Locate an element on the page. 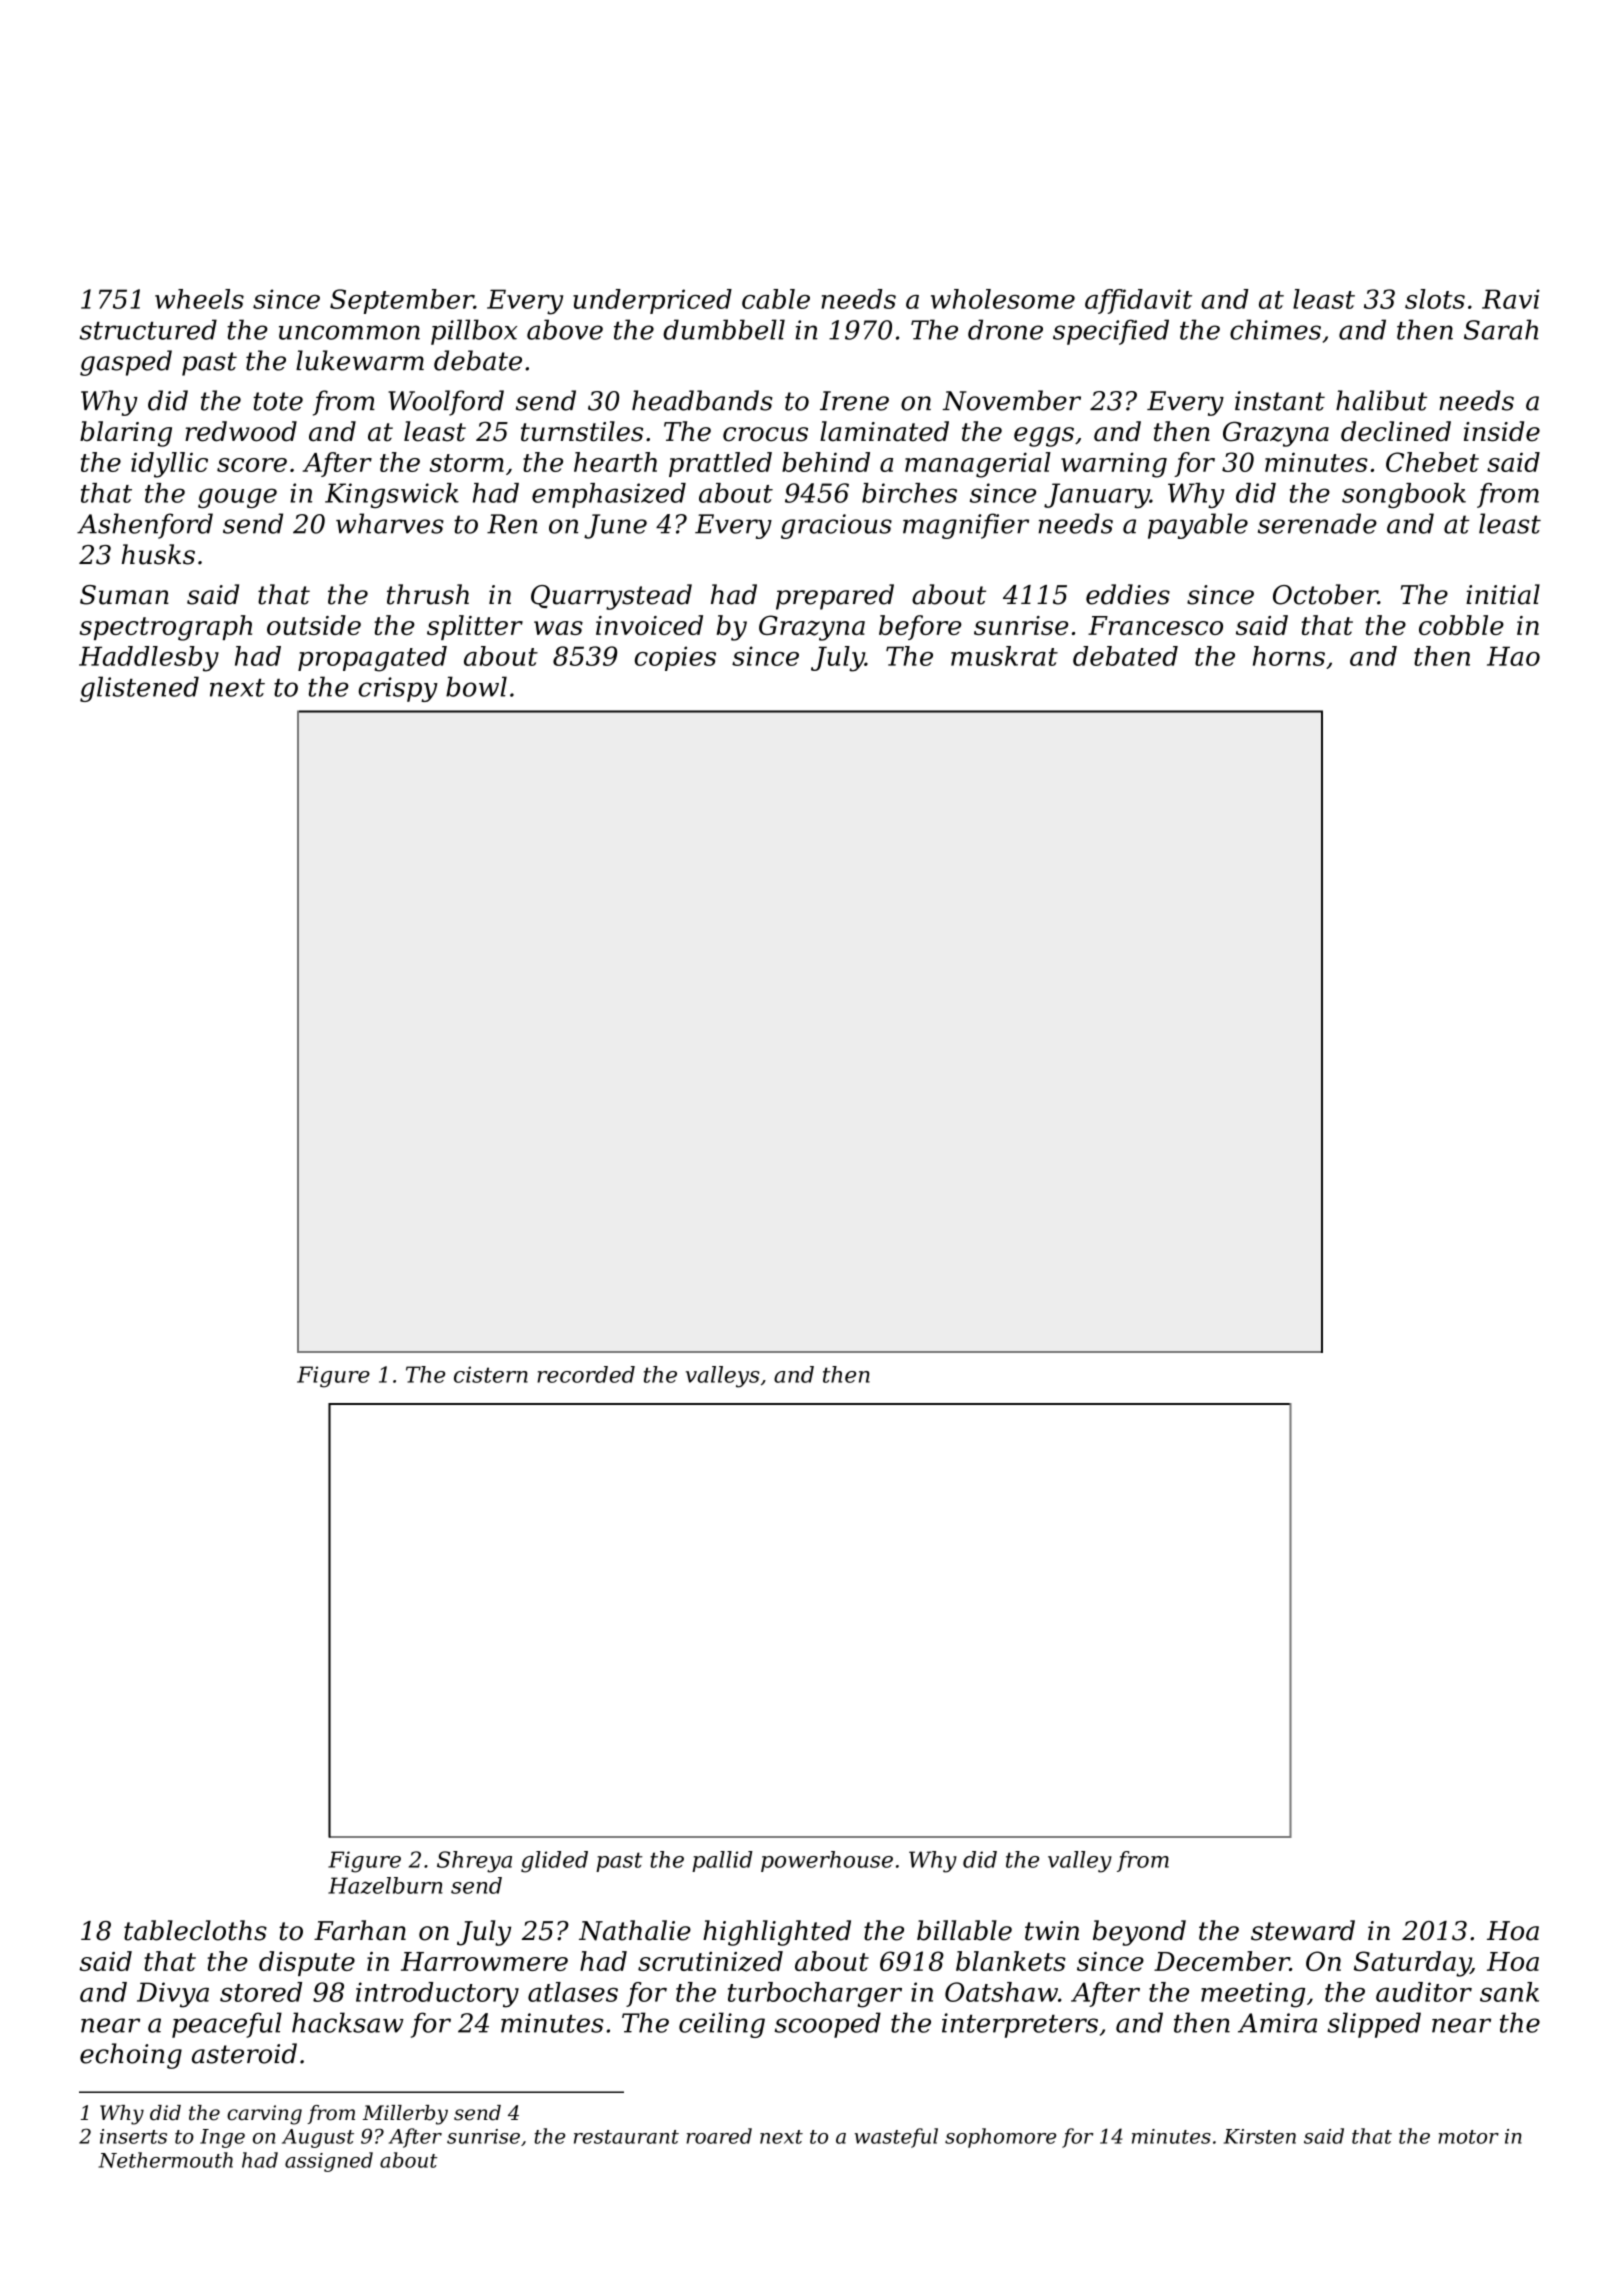  cistern is located at coordinates (491, 1374).
